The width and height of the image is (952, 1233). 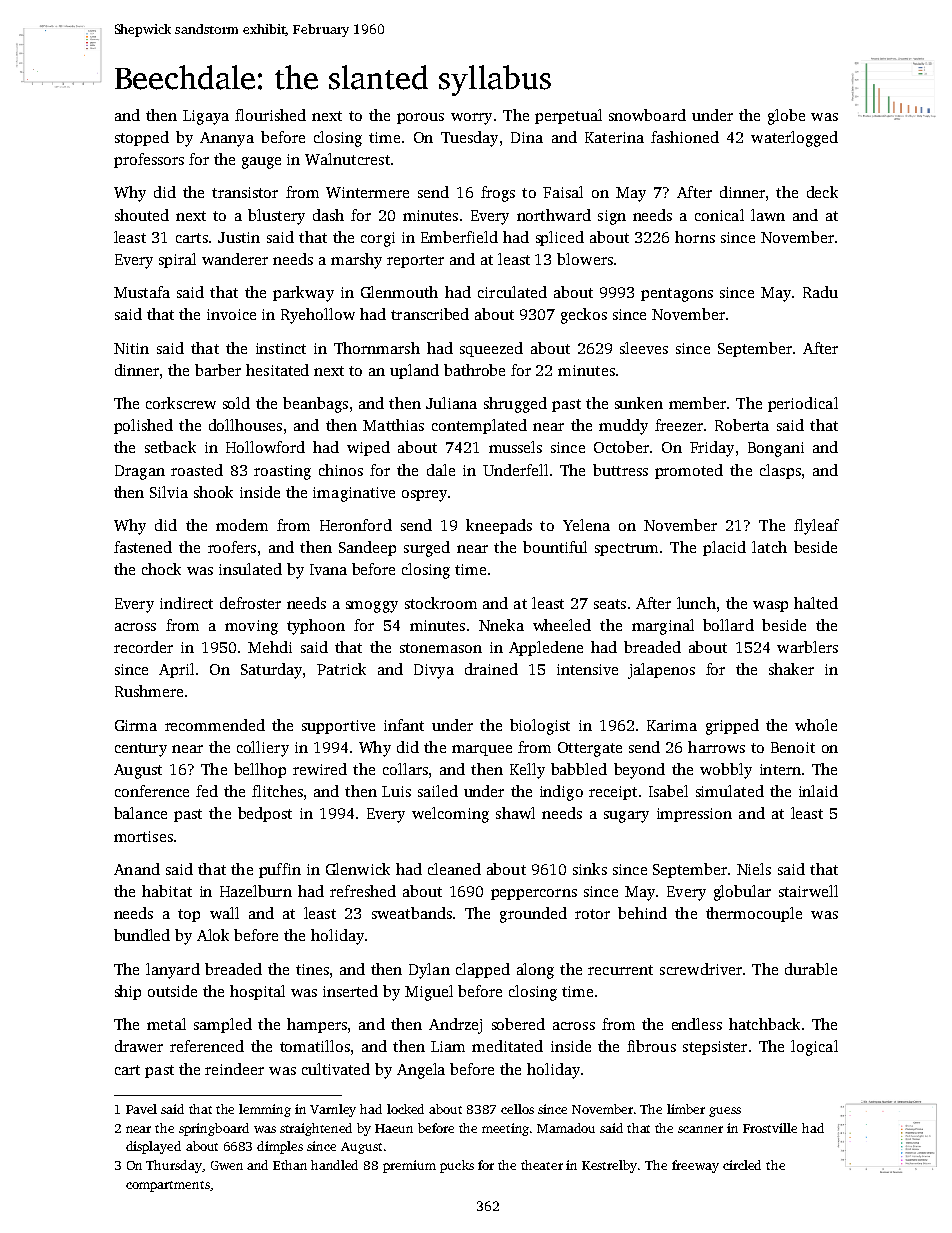 I want to click on barber, so click(x=218, y=370).
